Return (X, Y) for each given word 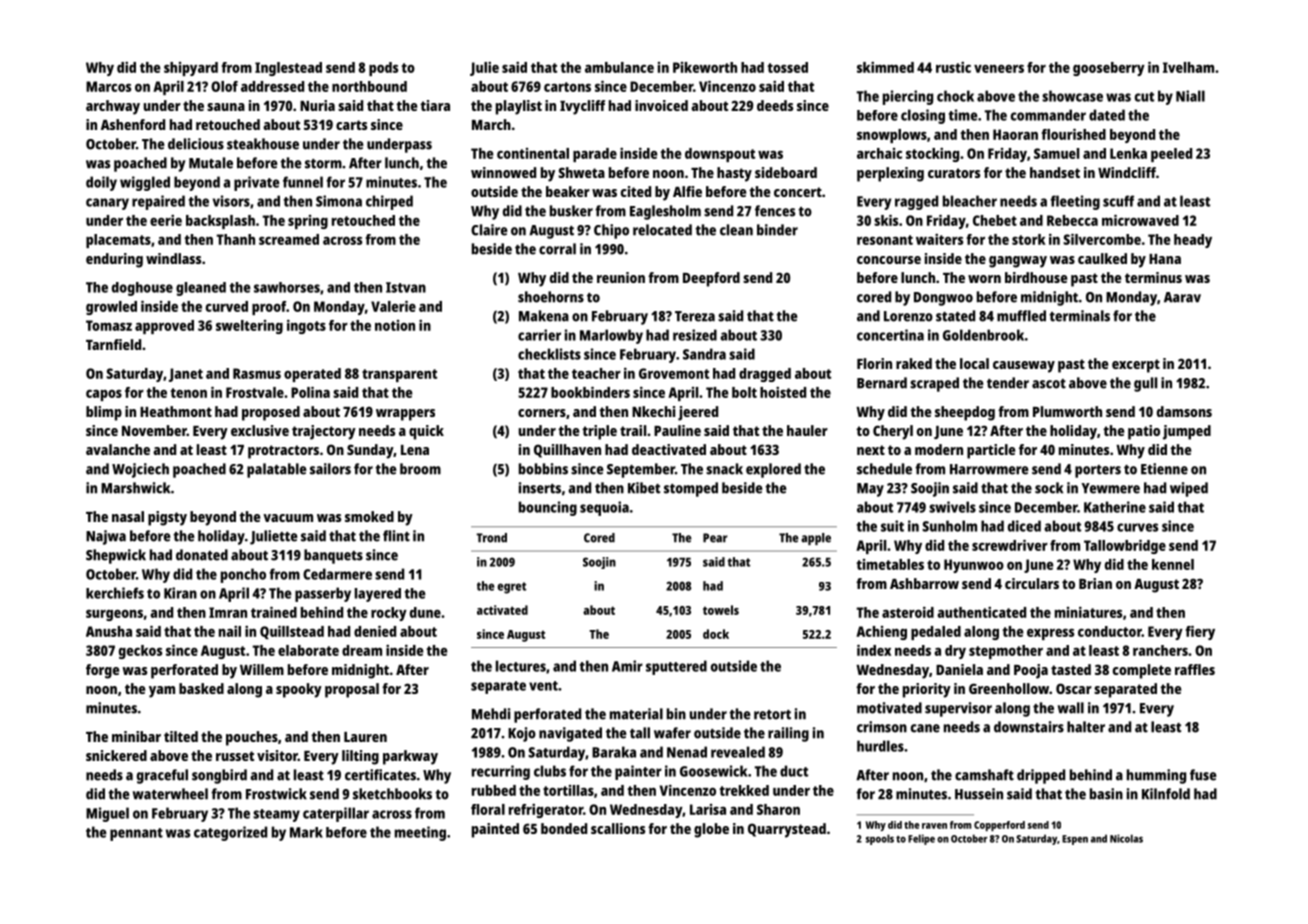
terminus (1153, 277)
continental (533, 153)
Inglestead (288, 69)
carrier (539, 335)
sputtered (676, 667)
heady (1193, 241)
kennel (1173, 564)
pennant (136, 834)
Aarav (1182, 297)
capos (104, 395)
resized (695, 335)
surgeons (114, 615)
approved (164, 327)
